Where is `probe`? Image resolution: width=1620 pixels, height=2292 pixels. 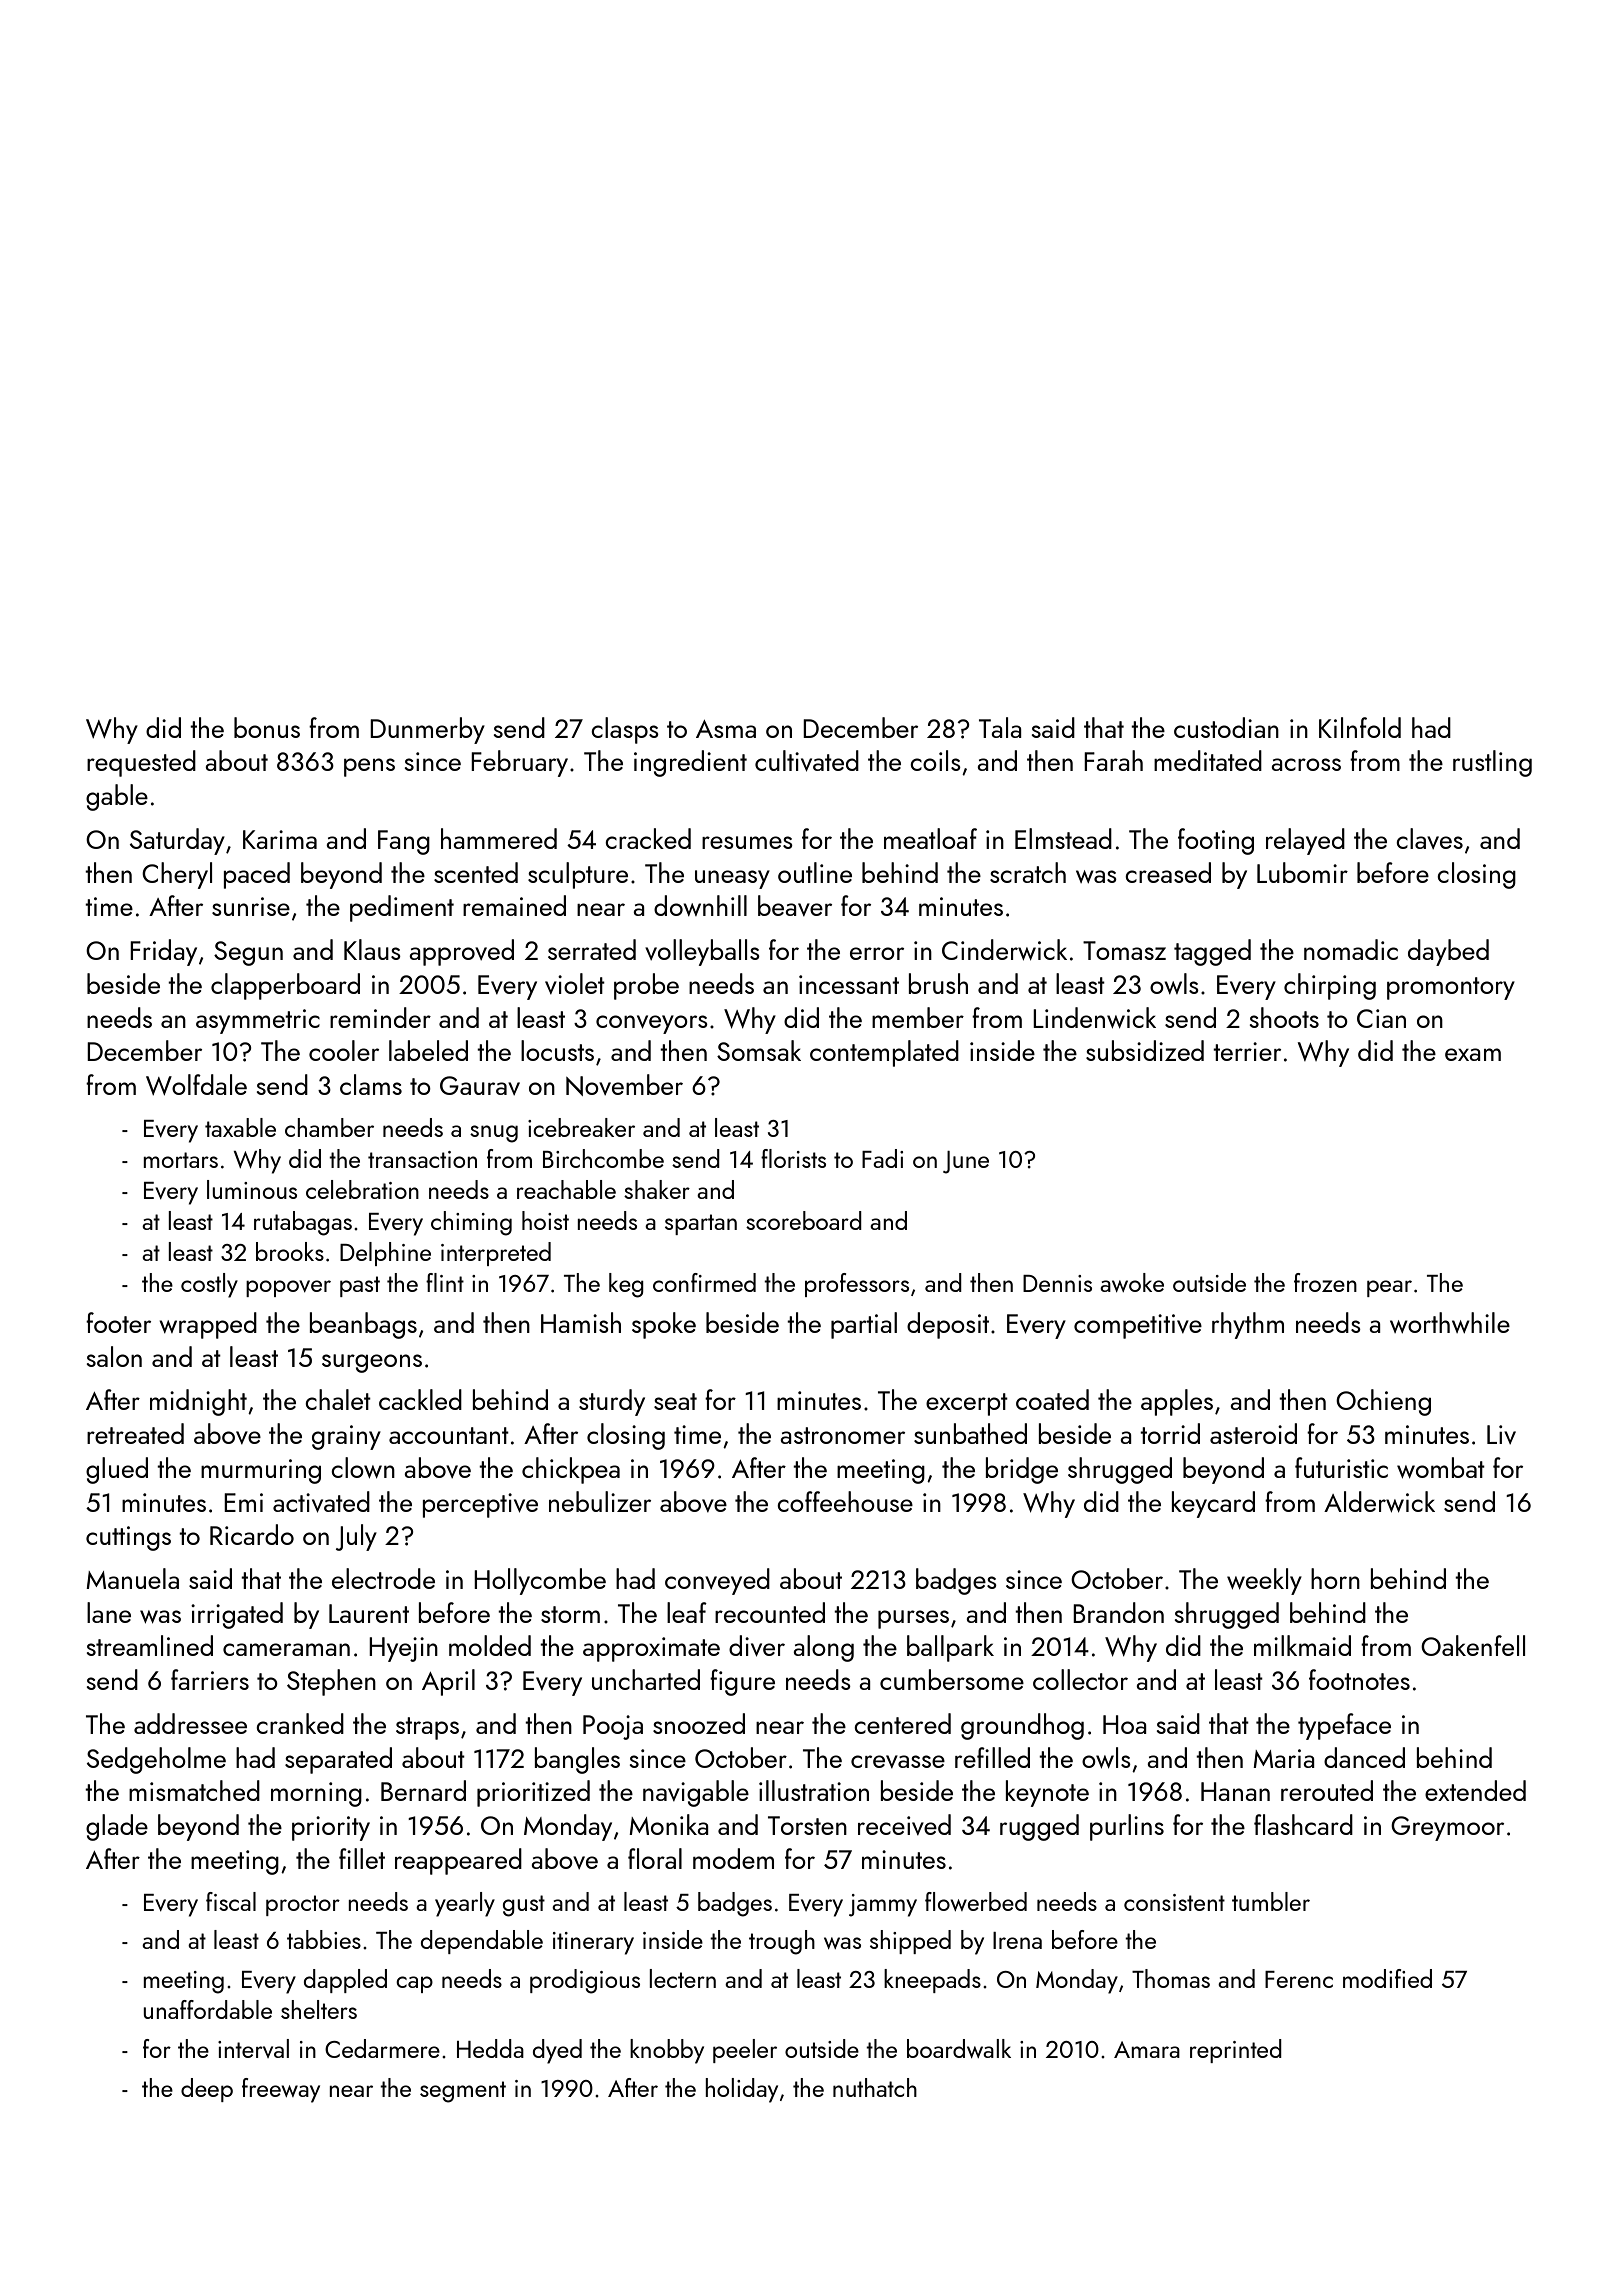 probe is located at coordinates (646, 986).
